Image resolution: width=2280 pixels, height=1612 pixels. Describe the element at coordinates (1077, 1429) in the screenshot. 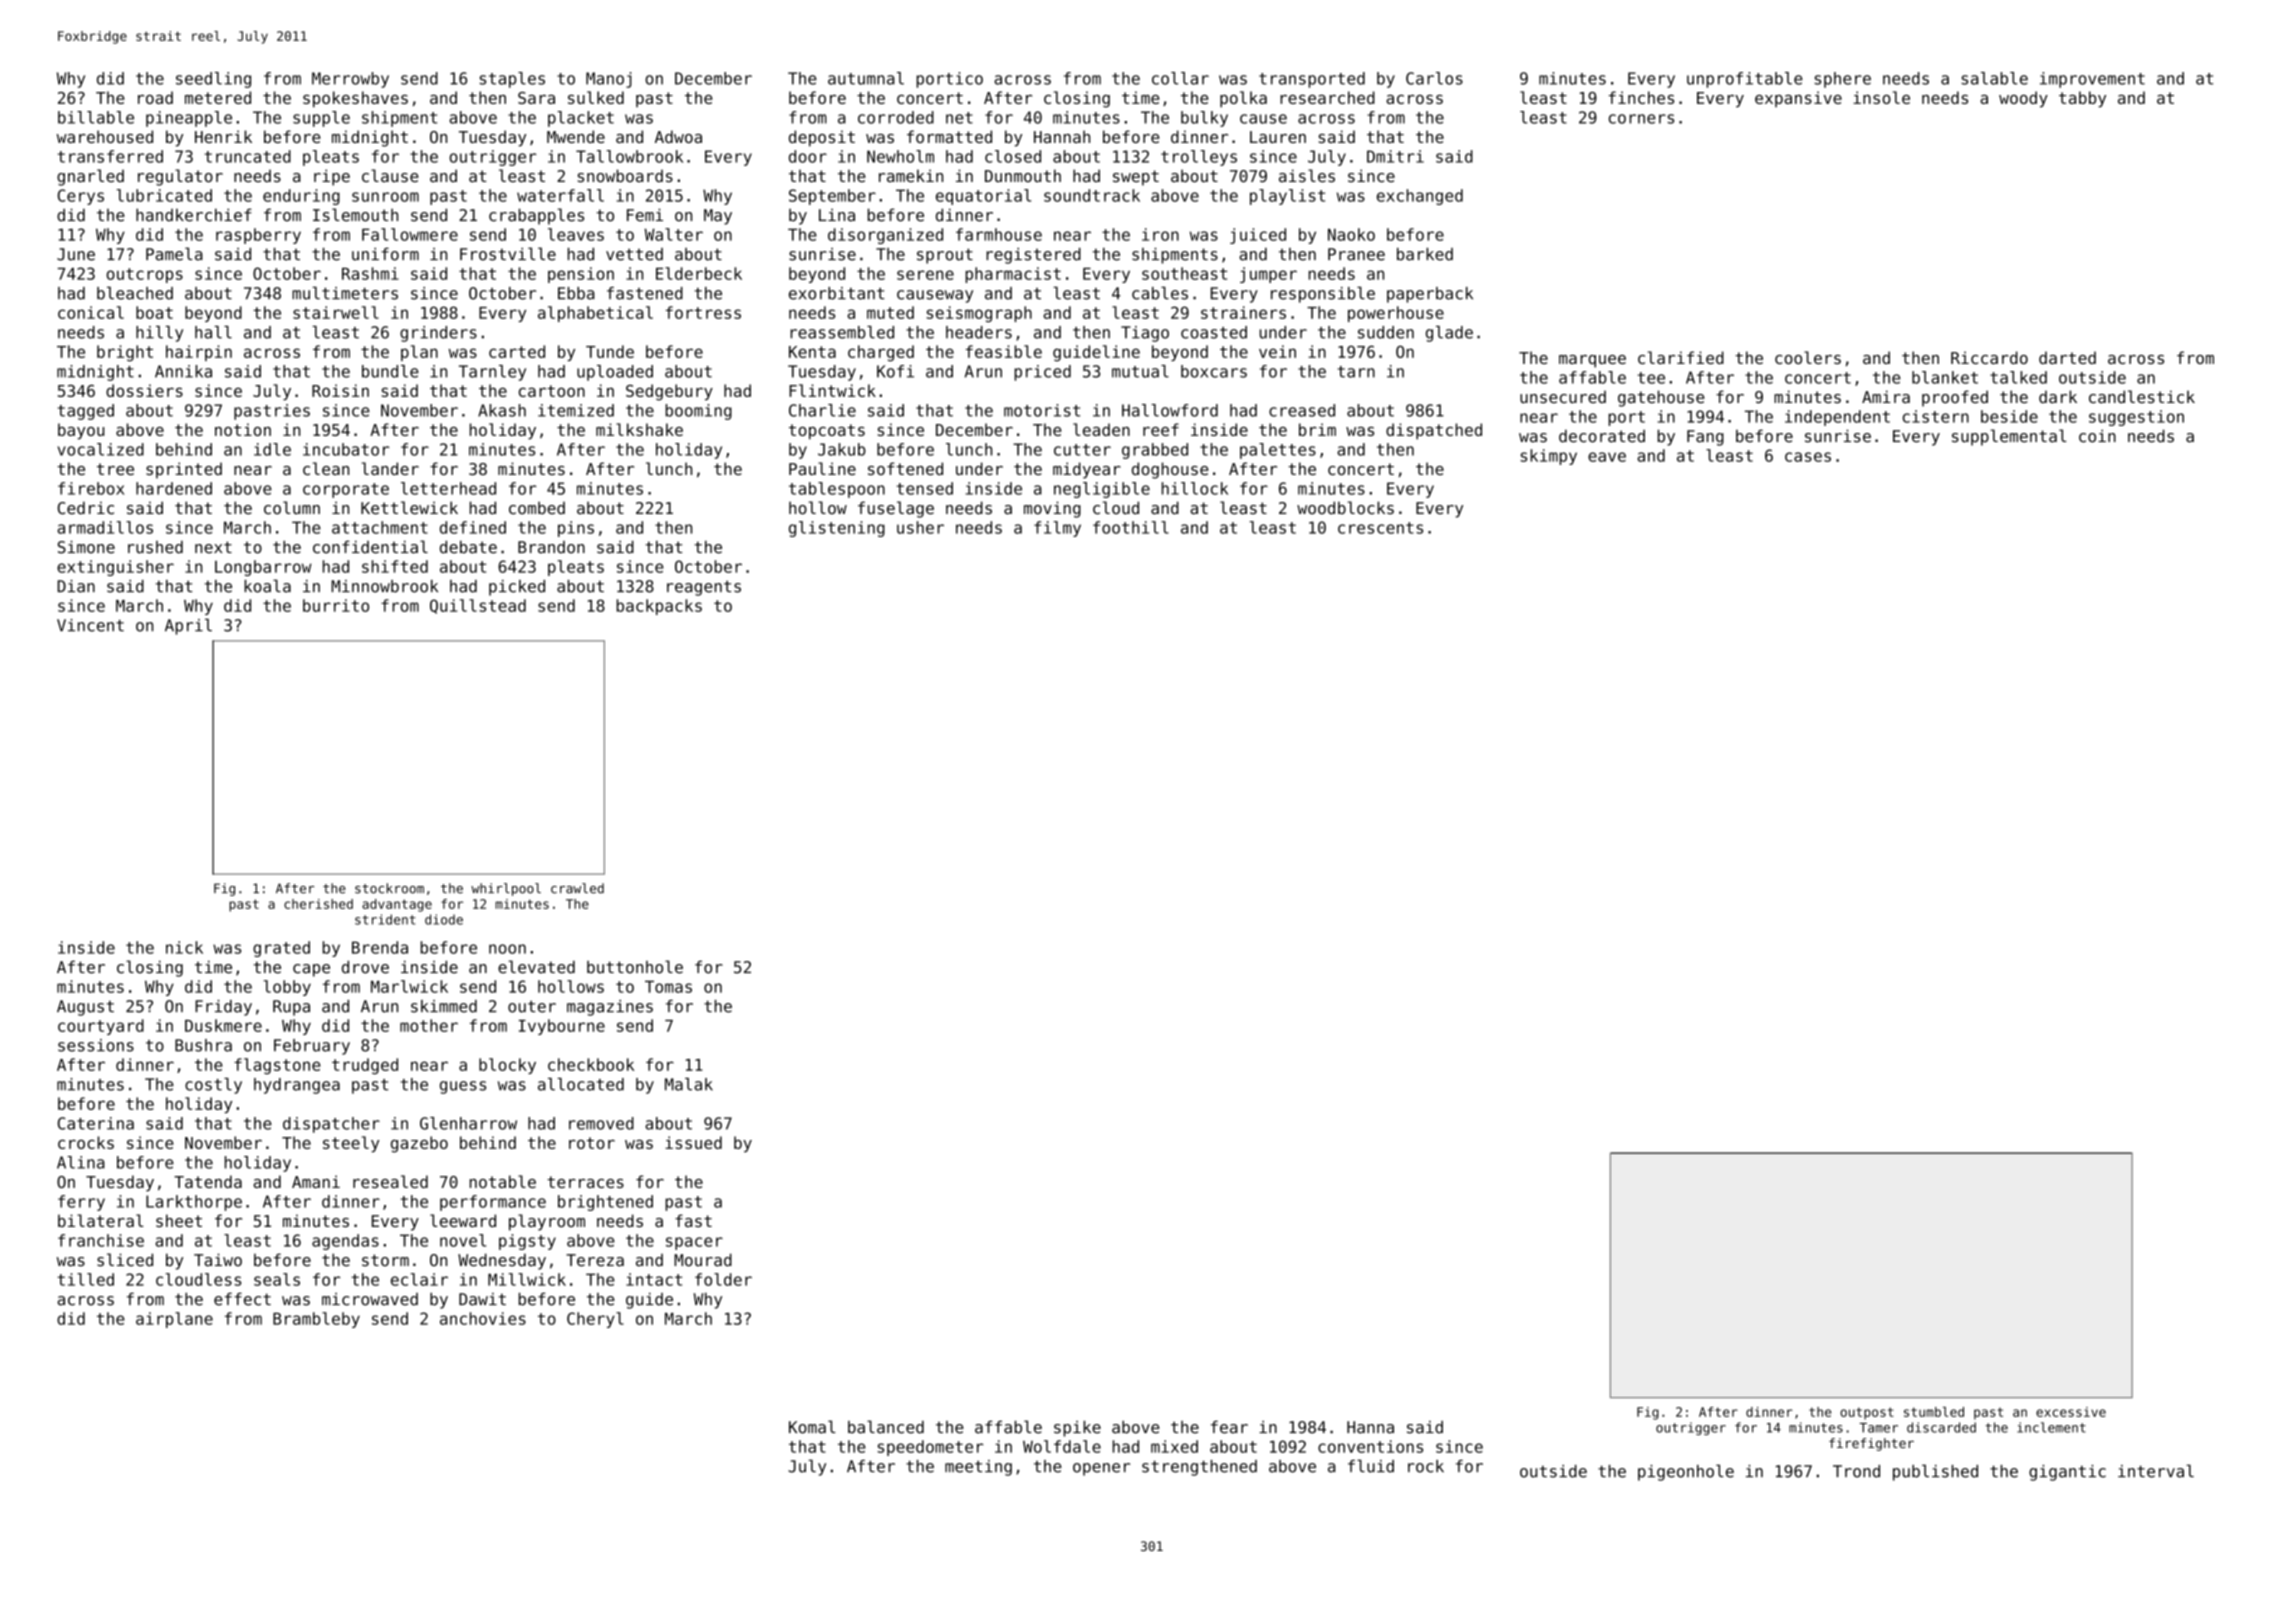

I see `spike` at that location.
